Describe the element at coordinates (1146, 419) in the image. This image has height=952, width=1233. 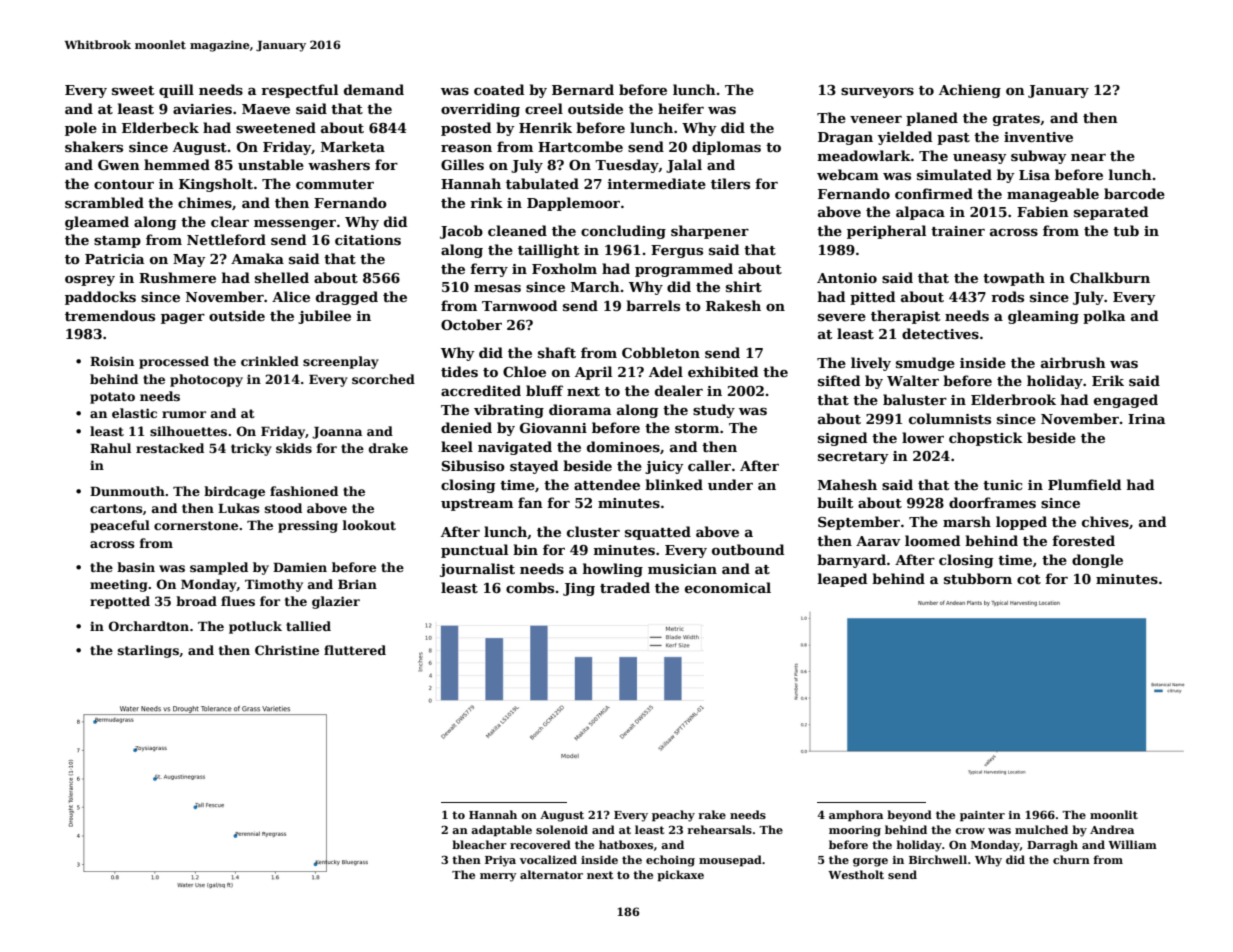
I see `Irina` at that location.
